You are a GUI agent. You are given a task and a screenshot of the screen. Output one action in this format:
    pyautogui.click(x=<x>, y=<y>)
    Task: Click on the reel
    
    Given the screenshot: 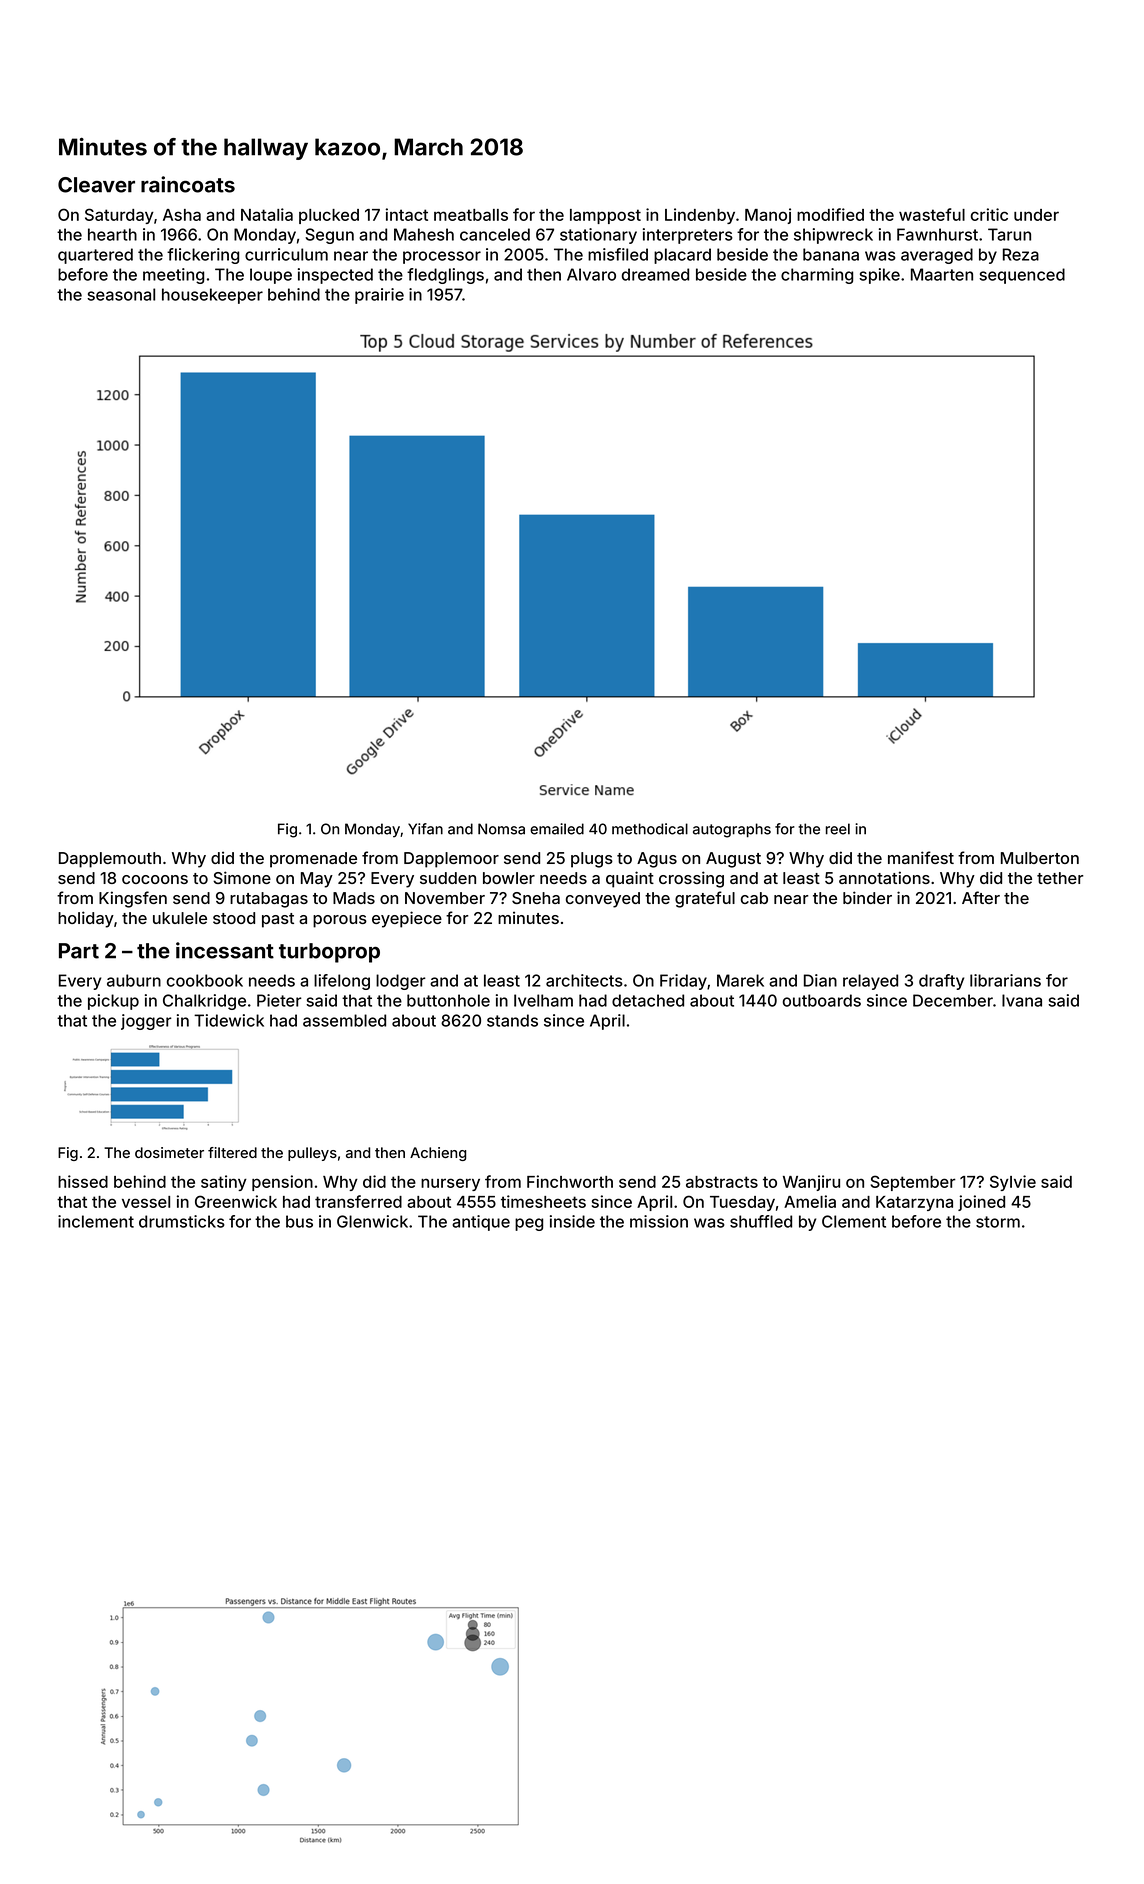 What is the action you would take?
    pyautogui.click(x=838, y=829)
